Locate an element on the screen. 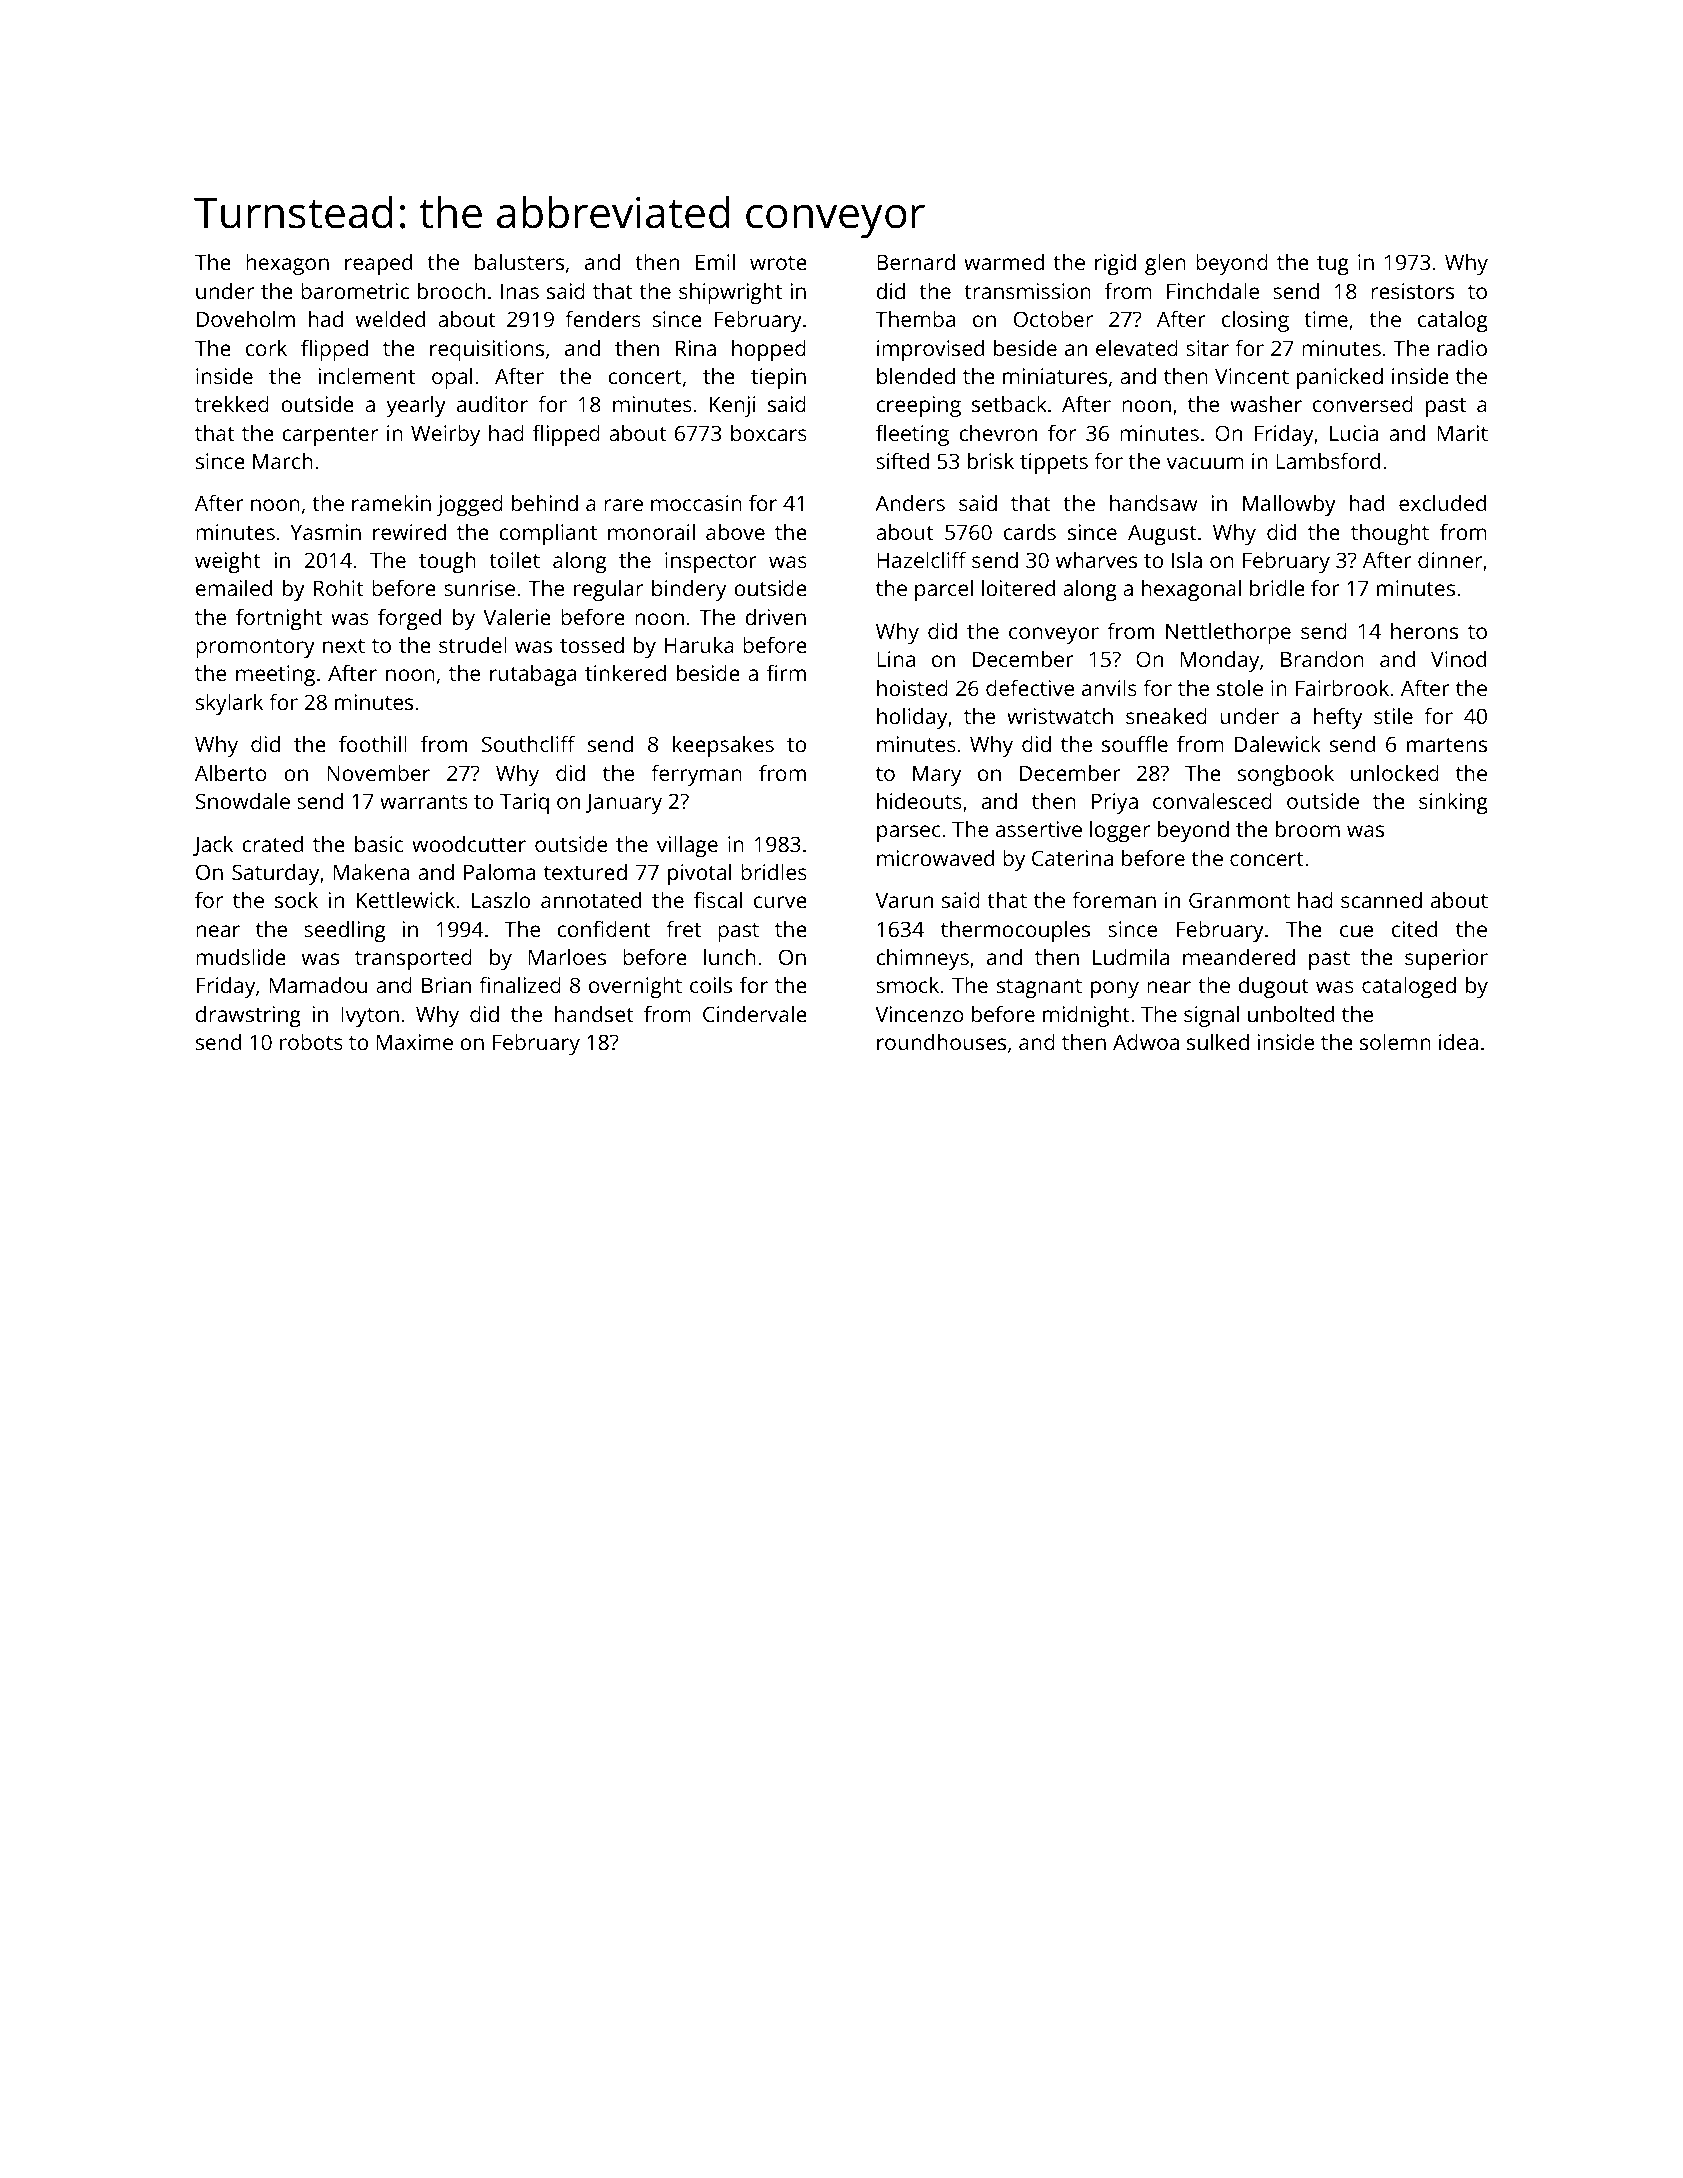 Image resolution: width=1683 pixels, height=2178 pixels. Maxime is located at coordinates (415, 1042).
